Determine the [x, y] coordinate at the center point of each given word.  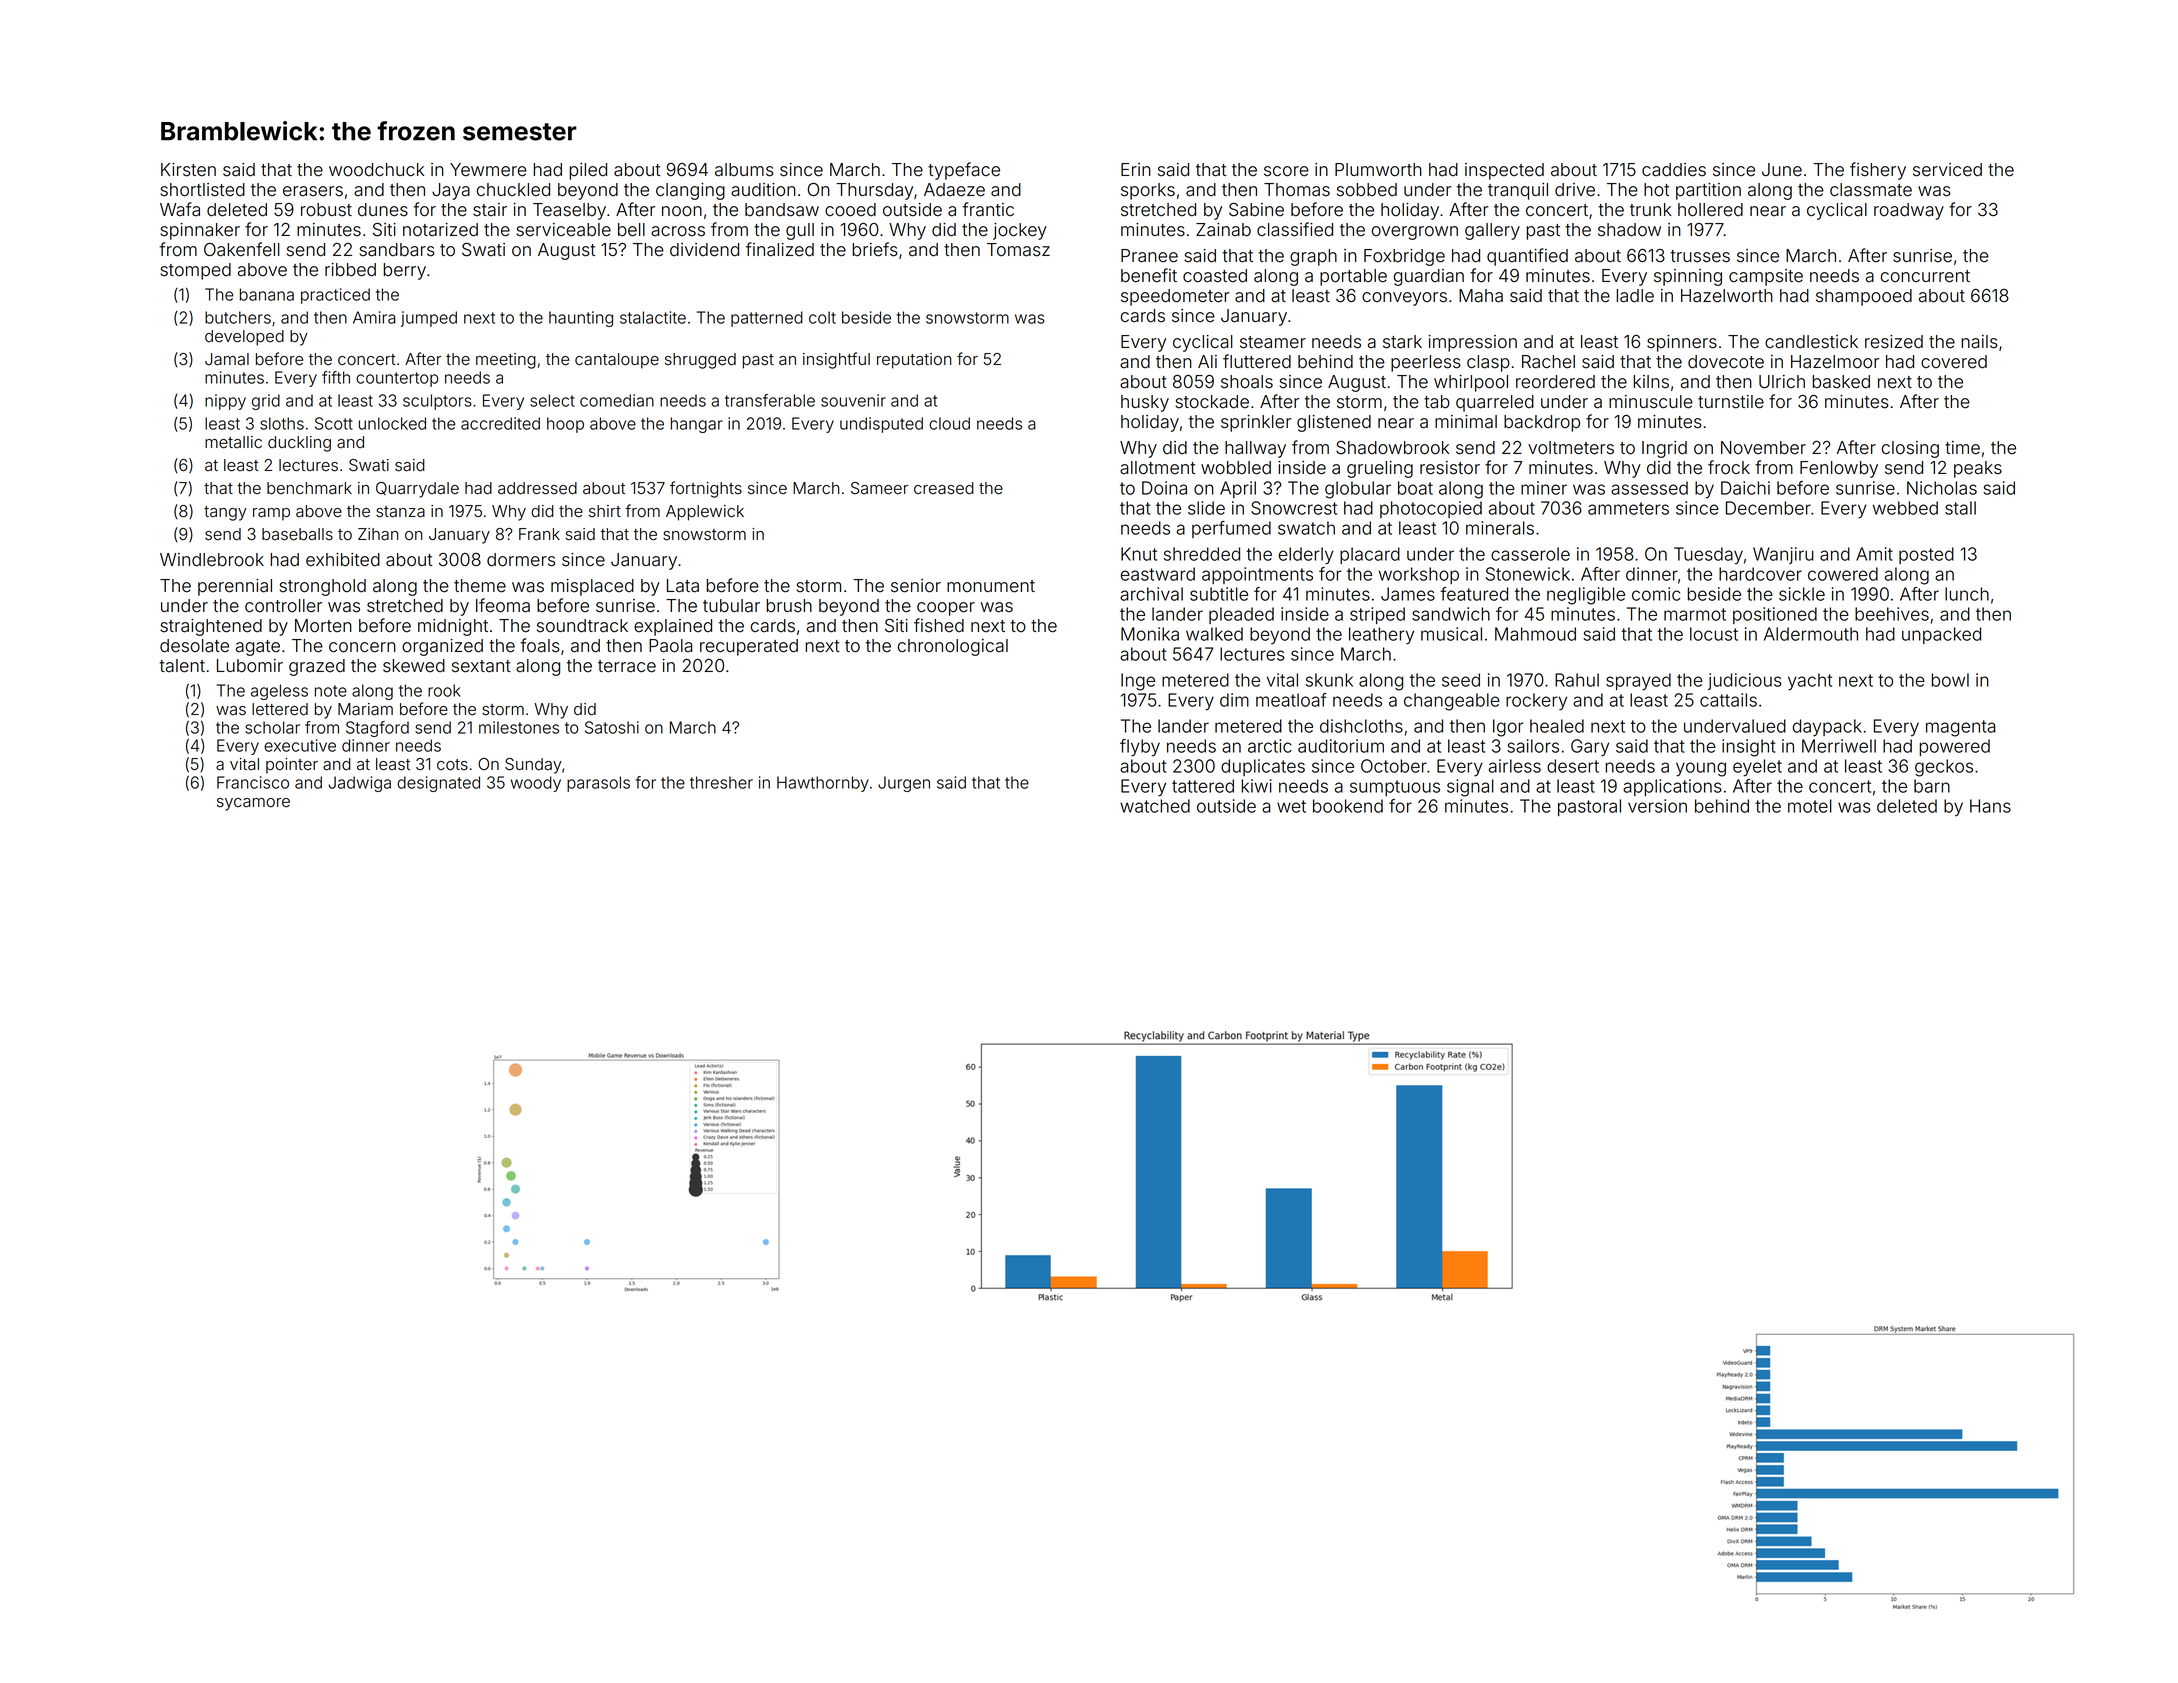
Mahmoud [1535, 634]
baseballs [297, 534]
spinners [1682, 343]
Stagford [377, 729]
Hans [1990, 806]
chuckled [513, 190]
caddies [1674, 170]
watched [1155, 806]
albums [744, 170]
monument [991, 586]
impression [1473, 343]
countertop [397, 379]
